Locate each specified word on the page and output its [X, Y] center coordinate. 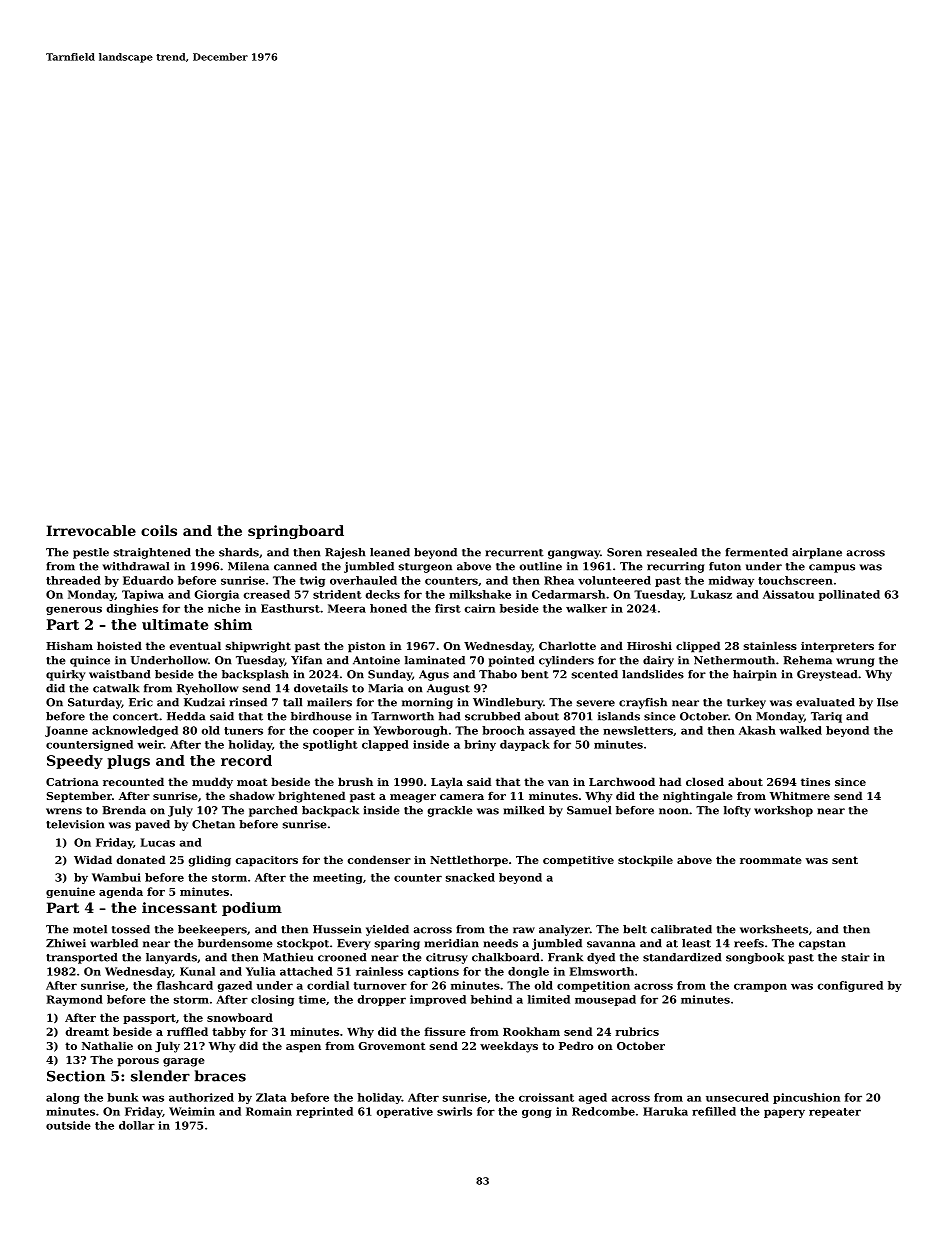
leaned [390, 552]
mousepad [605, 1000]
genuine [70, 892]
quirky [65, 675]
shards [239, 552]
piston [367, 647]
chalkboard [505, 957]
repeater [835, 1113]
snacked [470, 877]
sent [845, 860]
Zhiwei [66, 943]
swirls [454, 1111]
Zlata [271, 1097]
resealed [672, 552]
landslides [653, 674]
